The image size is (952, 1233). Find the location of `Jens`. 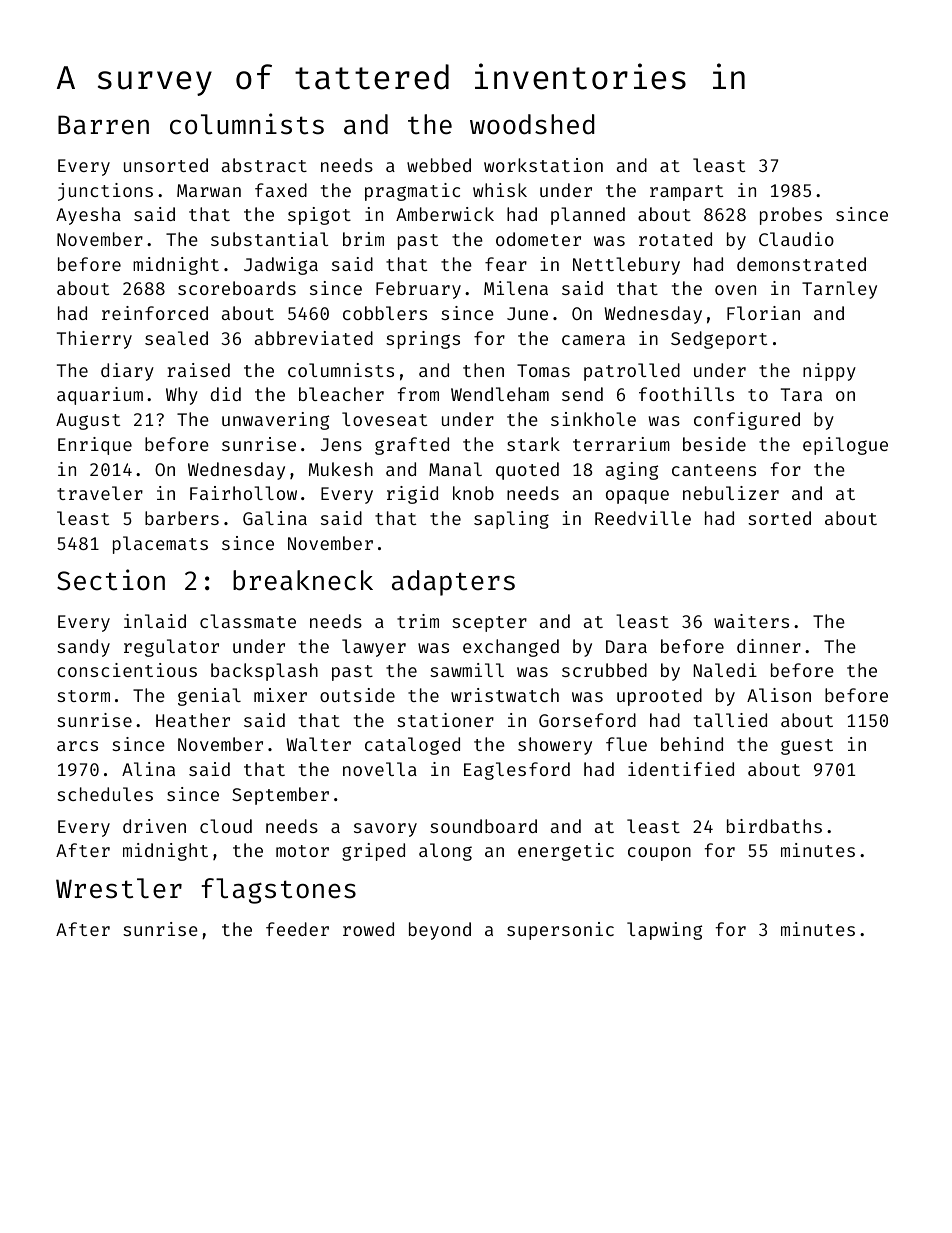

Jens is located at coordinates (341, 444).
